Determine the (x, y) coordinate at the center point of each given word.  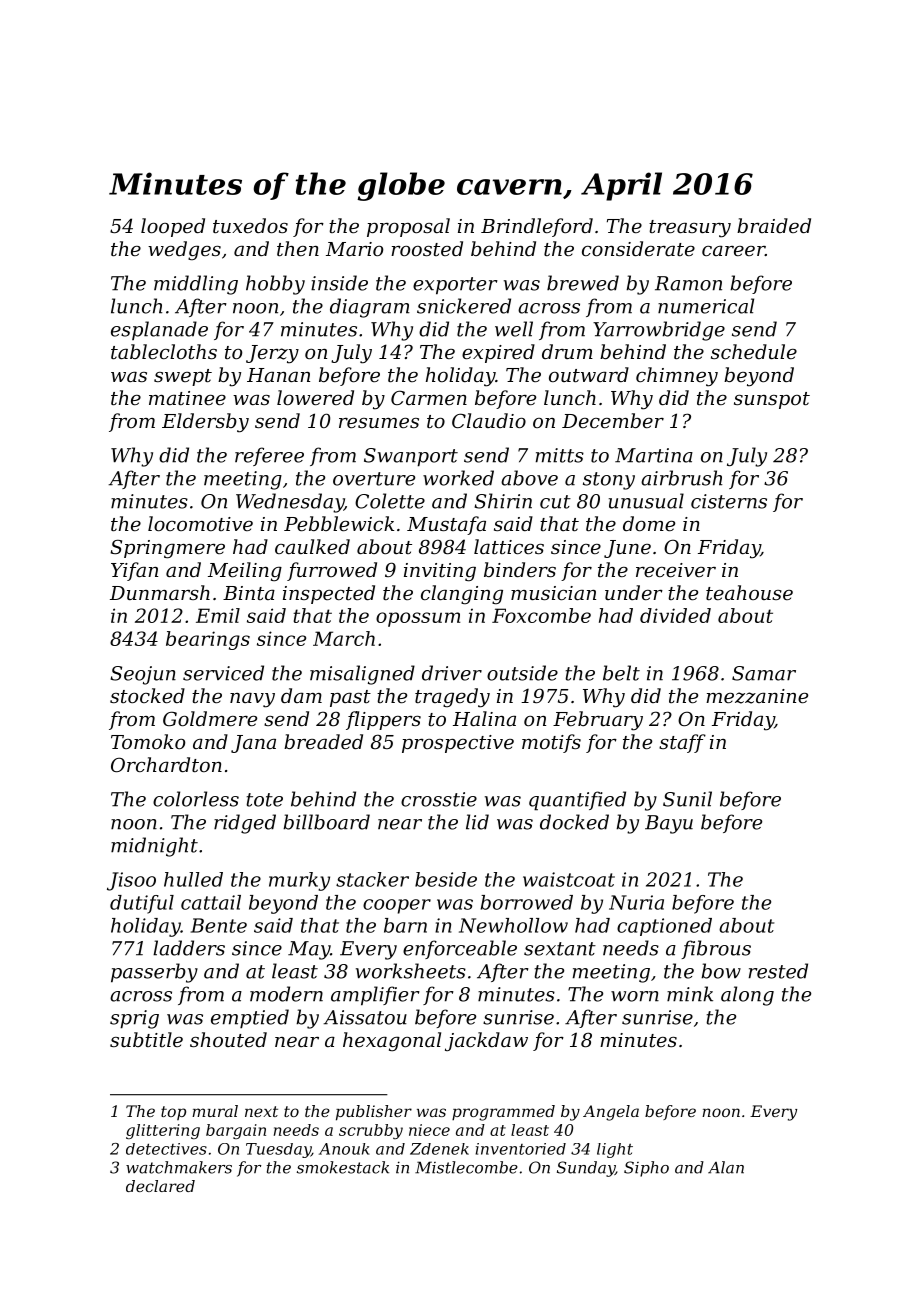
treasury (690, 229)
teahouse (749, 592)
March (344, 638)
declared (160, 1186)
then (298, 248)
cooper (397, 906)
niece (429, 1130)
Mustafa (446, 525)
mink (690, 994)
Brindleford (537, 227)
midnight (154, 847)
